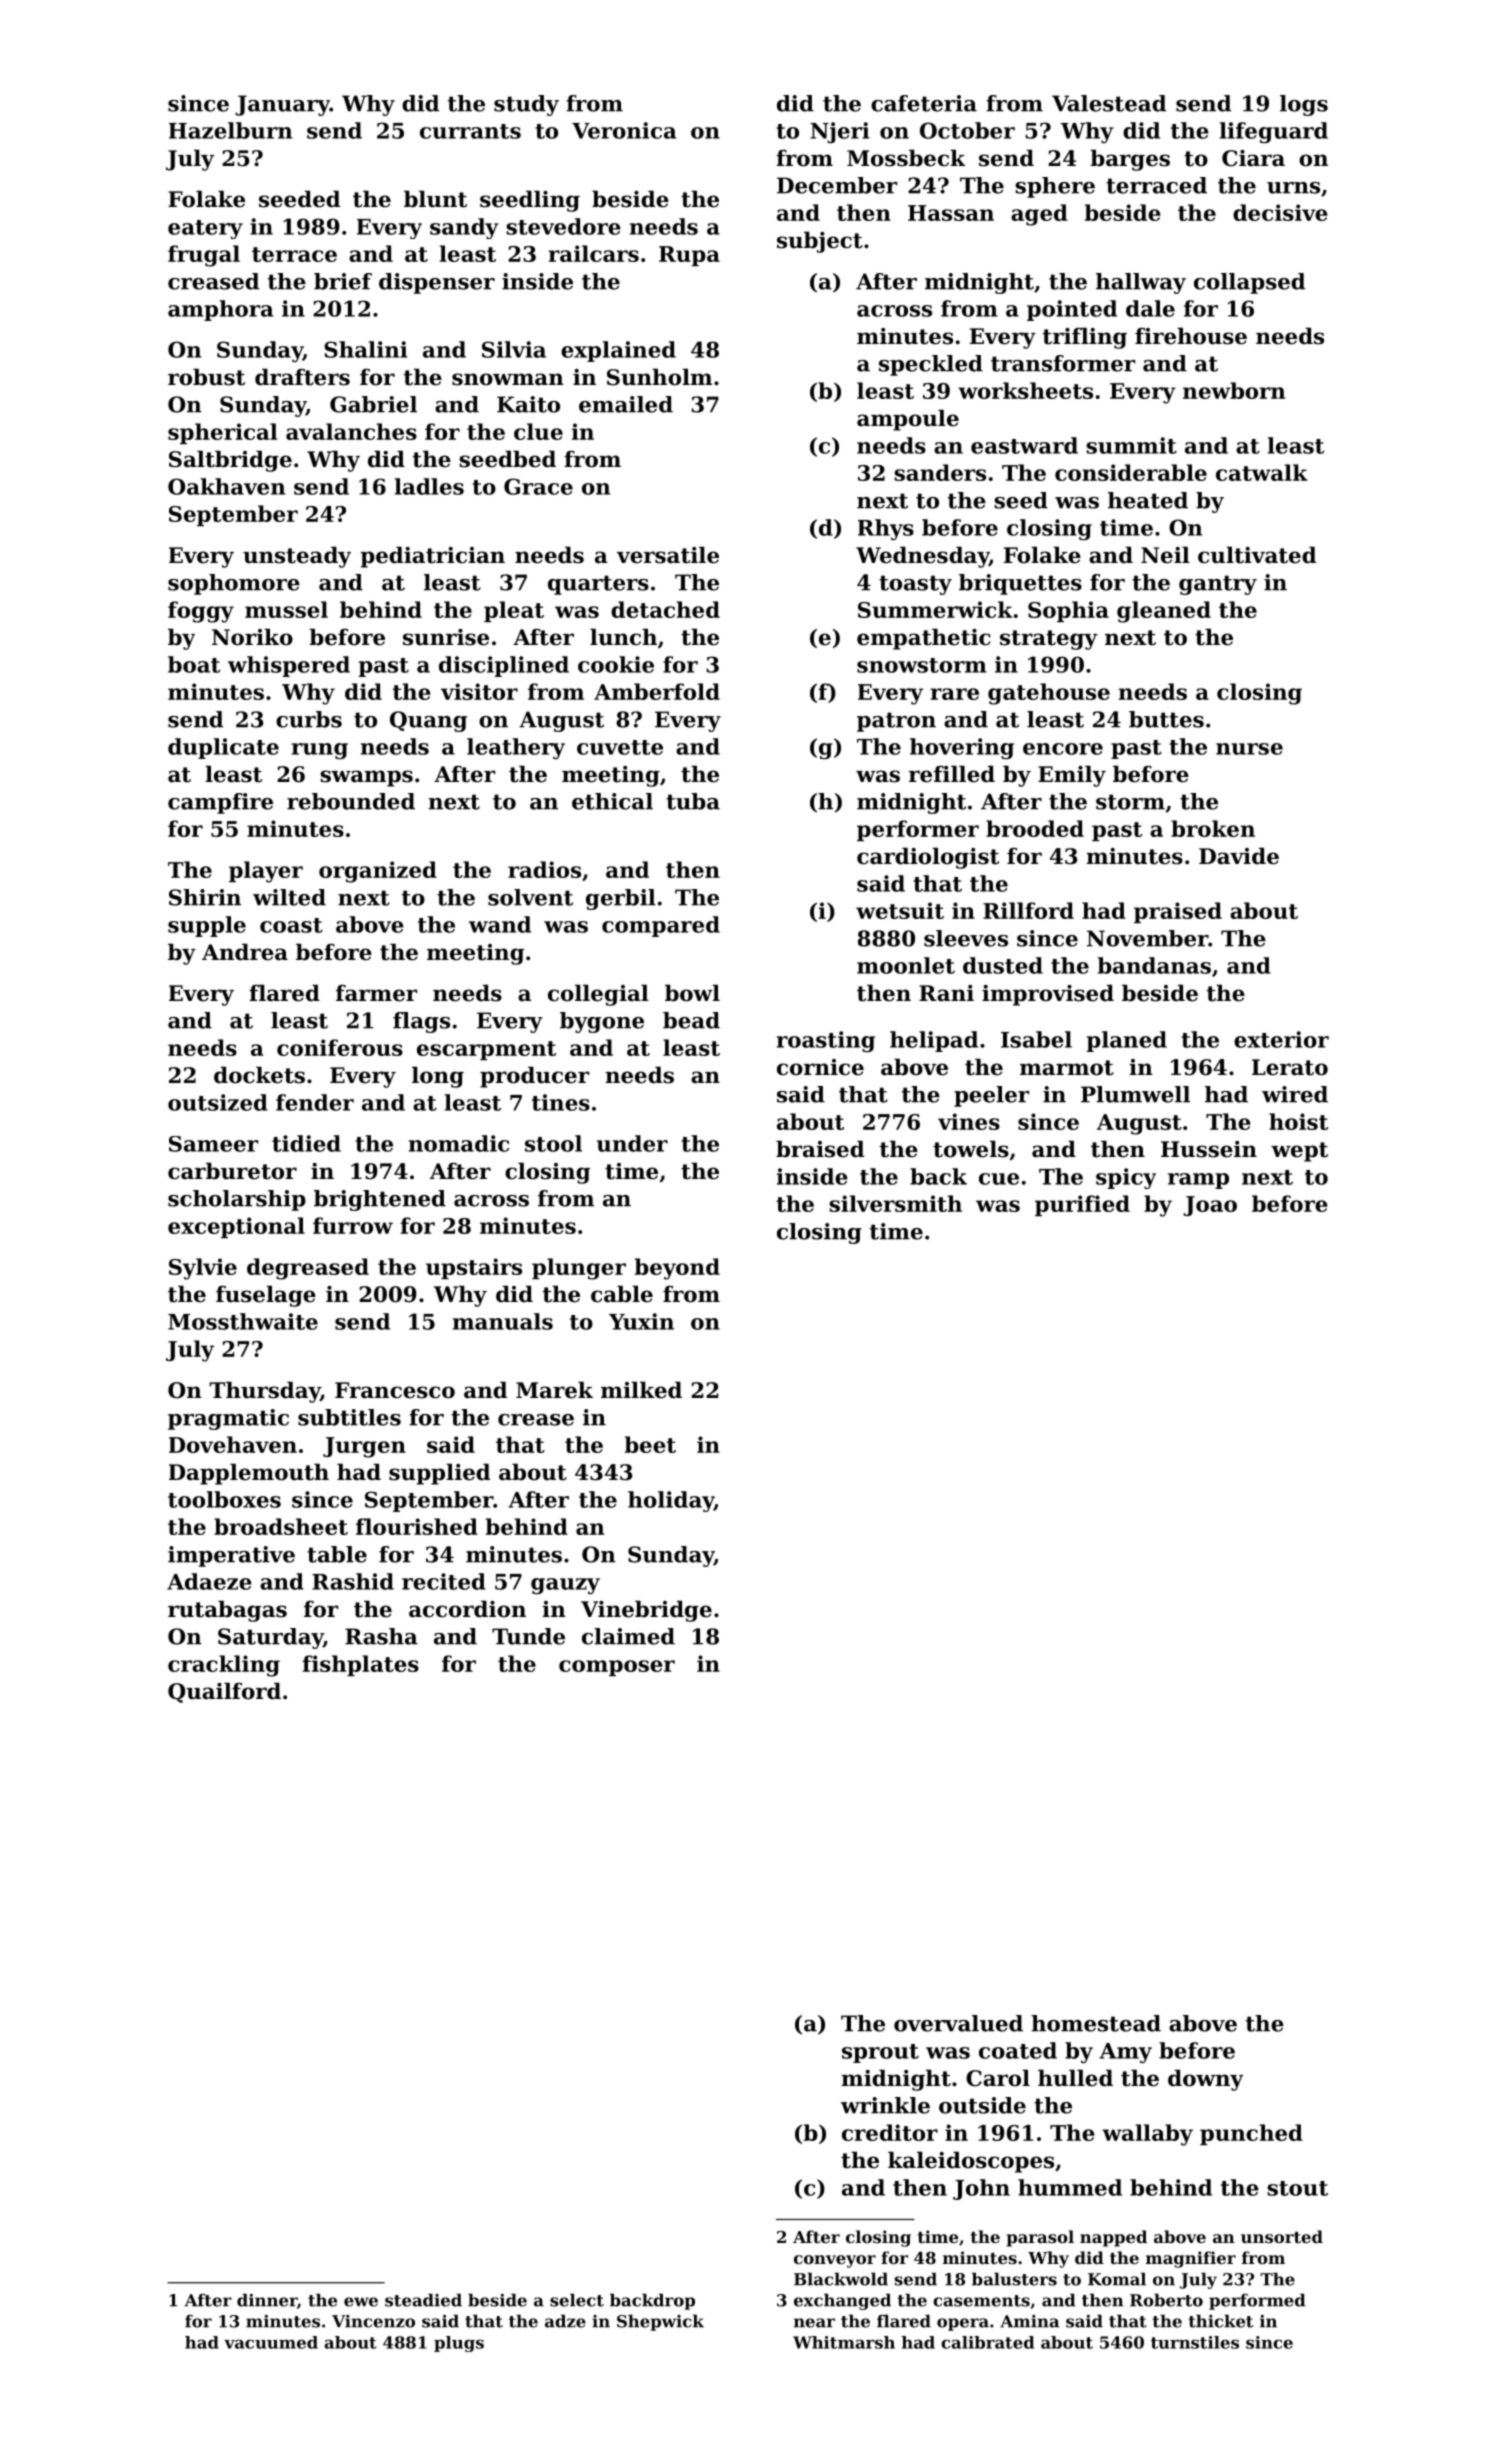 The height and width of the screenshot is (2464, 1496). What do you see at coordinates (1304, 105) in the screenshot?
I see `logs` at bounding box center [1304, 105].
